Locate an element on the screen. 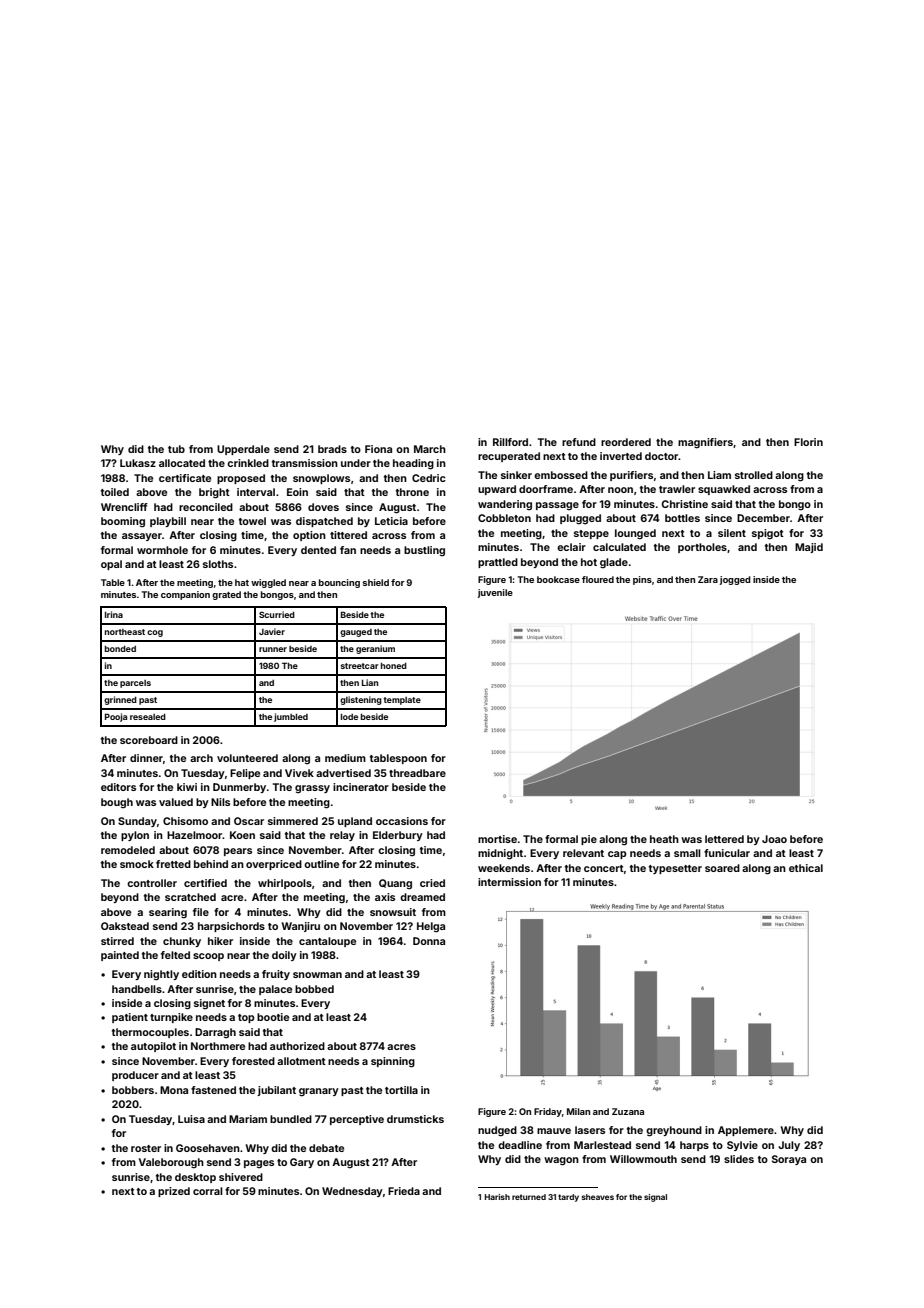 Image resolution: width=924 pixels, height=1308 pixels. greyhound is located at coordinates (674, 1131).
